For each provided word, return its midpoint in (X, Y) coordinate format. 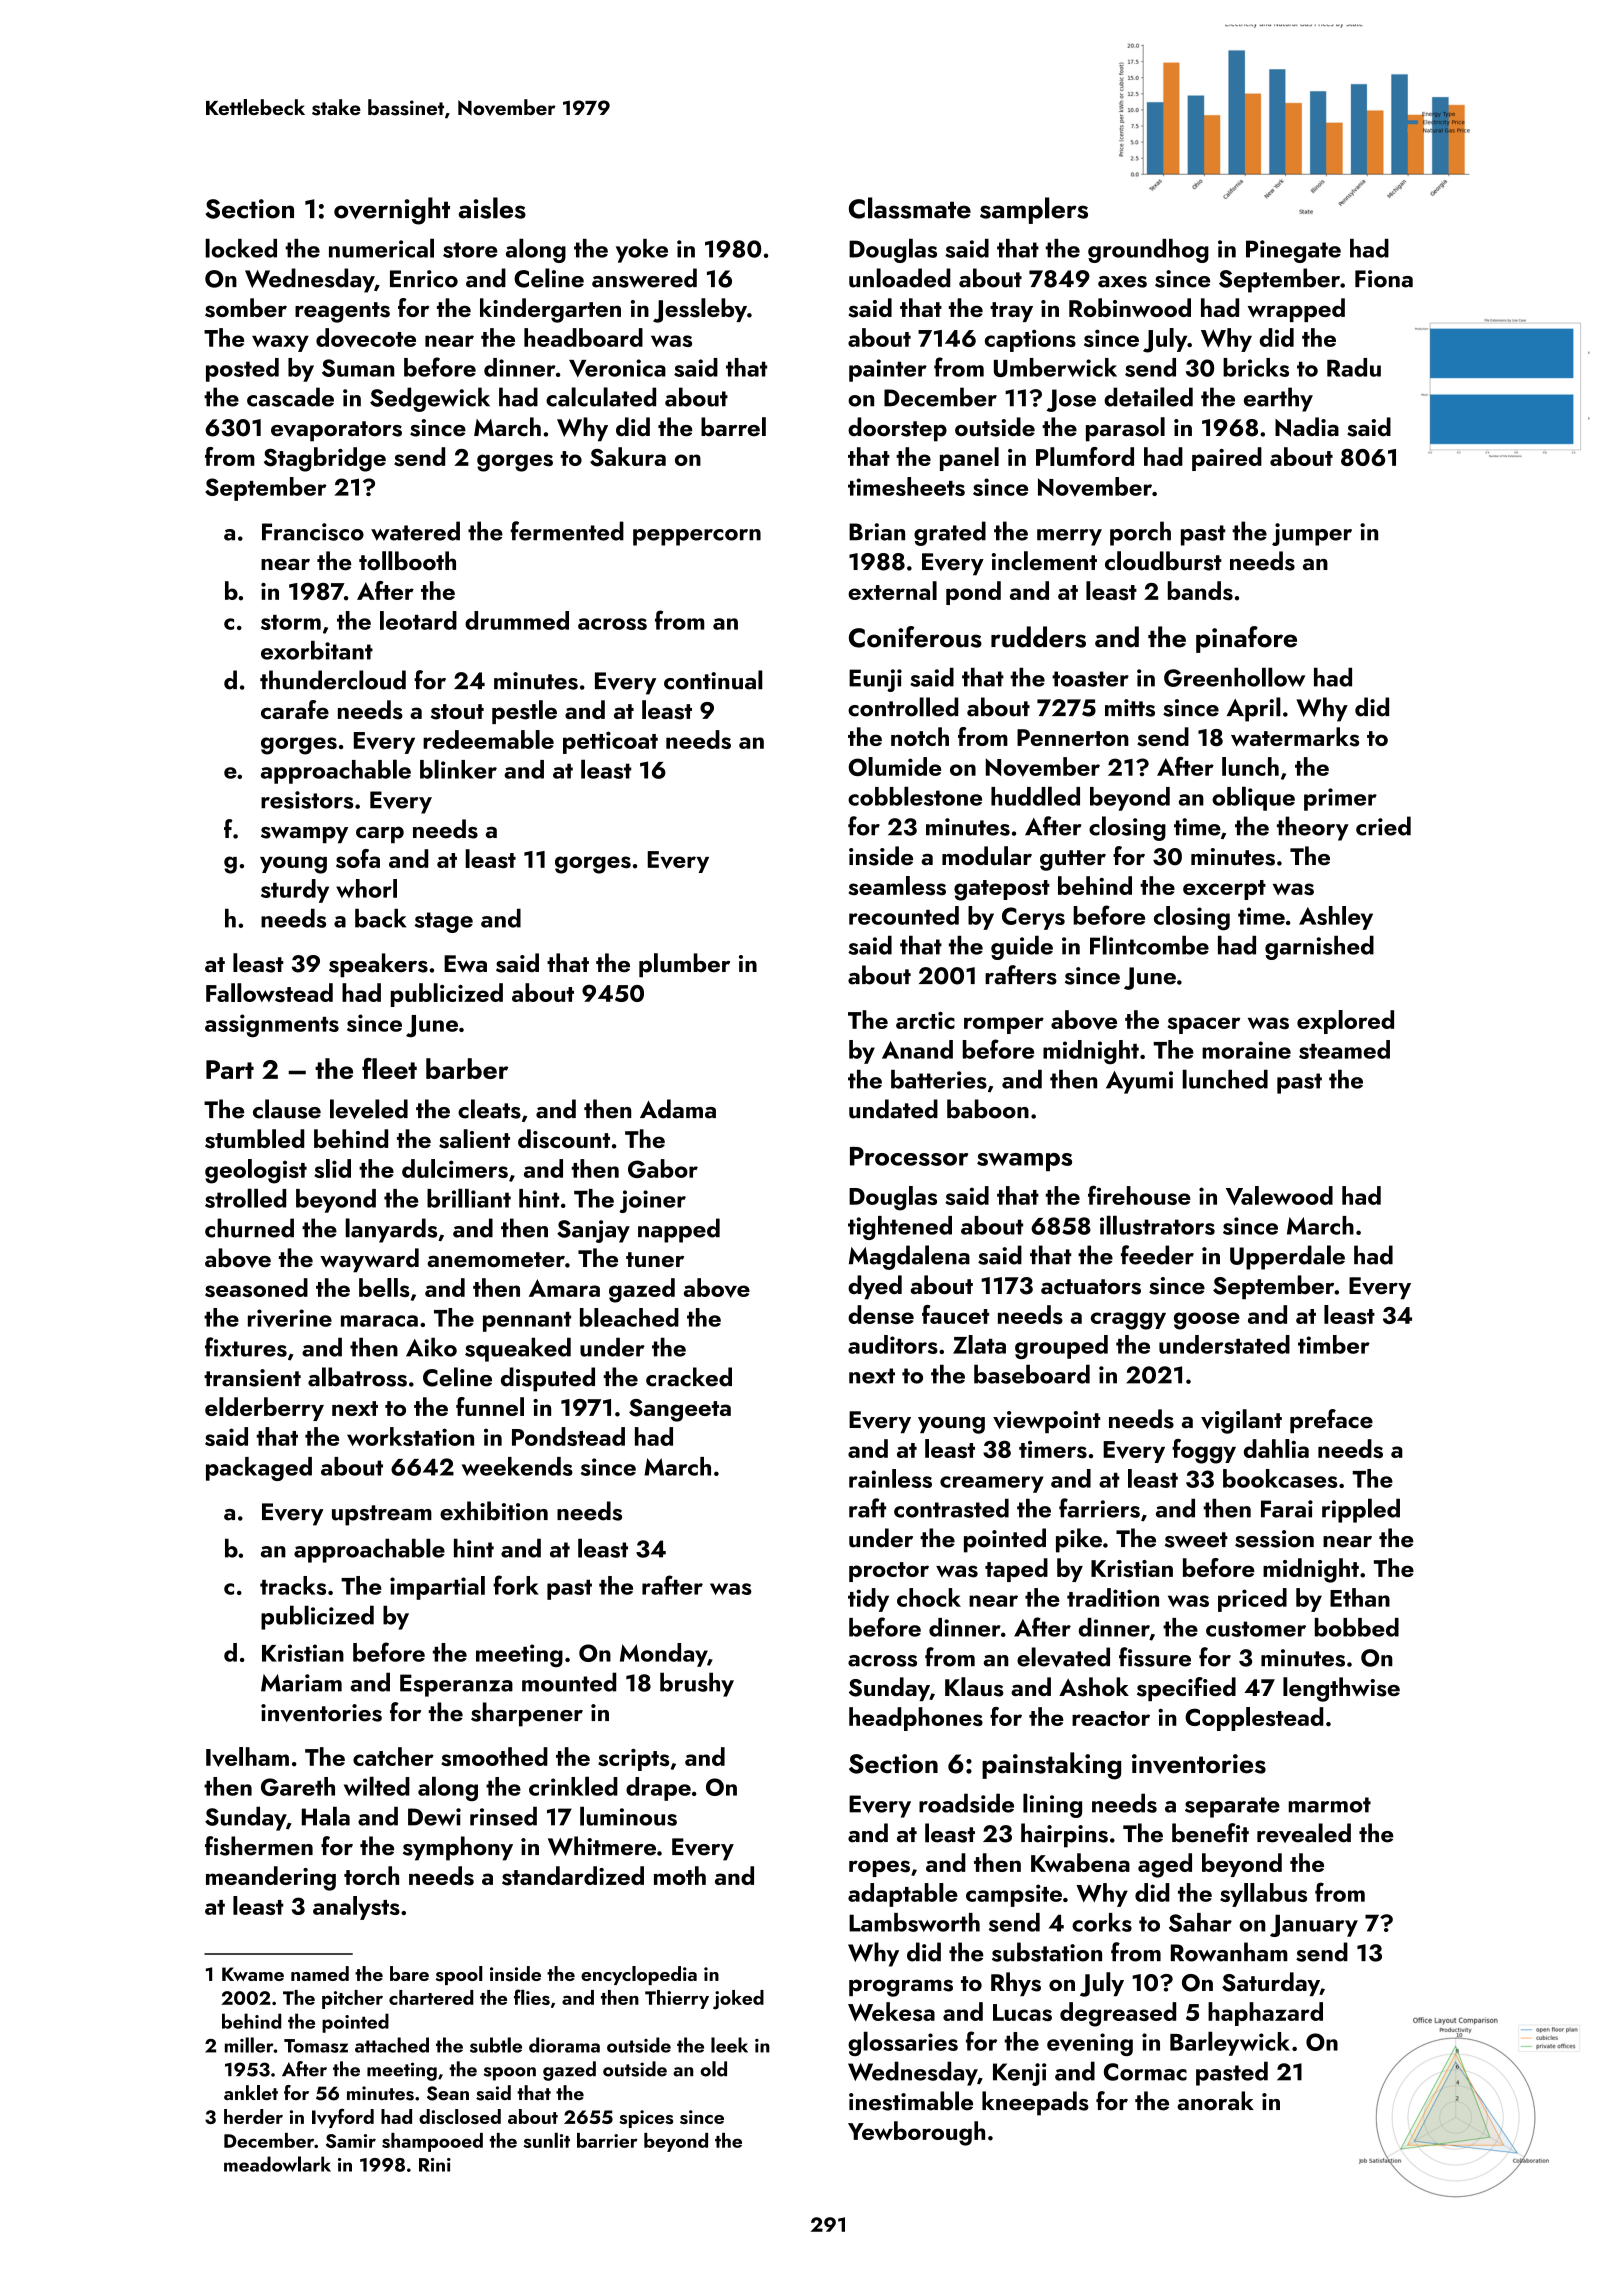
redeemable (488, 739)
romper (1004, 1025)
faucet (955, 1314)
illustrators (1157, 1225)
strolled (245, 1198)
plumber (684, 965)
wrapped (1296, 310)
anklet (251, 2092)
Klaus (974, 1687)
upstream (382, 1515)
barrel (733, 427)
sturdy (295, 891)
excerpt (1224, 890)
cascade (290, 397)
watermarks (1295, 737)
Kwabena (1080, 1862)
